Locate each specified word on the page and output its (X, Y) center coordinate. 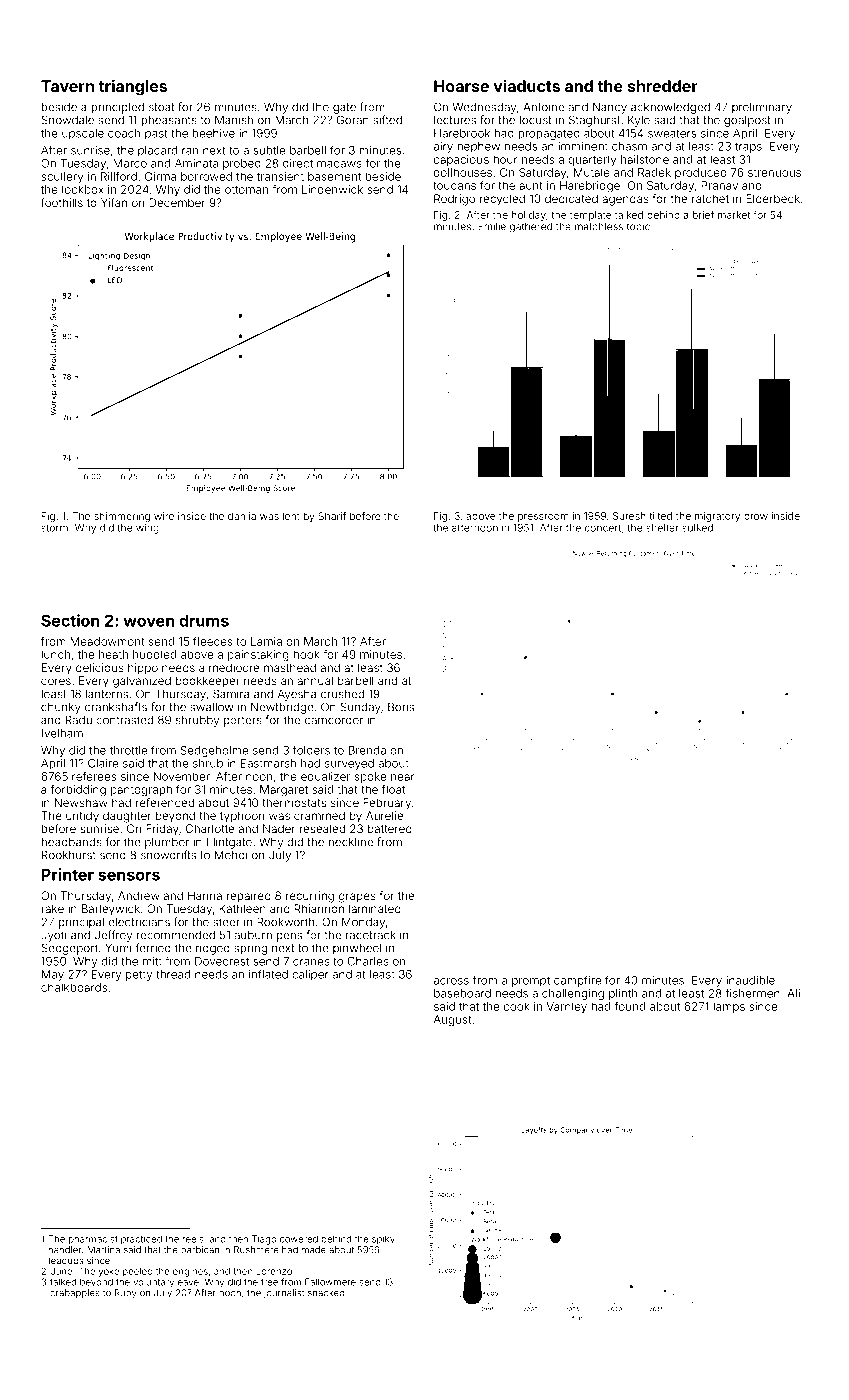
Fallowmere (330, 1282)
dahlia (242, 516)
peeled (138, 1272)
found (629, 1006)
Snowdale (67, 120)
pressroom (543, 518)
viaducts (526, 85)
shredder (663, 86)
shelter (662, 528)
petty (139, 975)
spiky (383, 1240)
